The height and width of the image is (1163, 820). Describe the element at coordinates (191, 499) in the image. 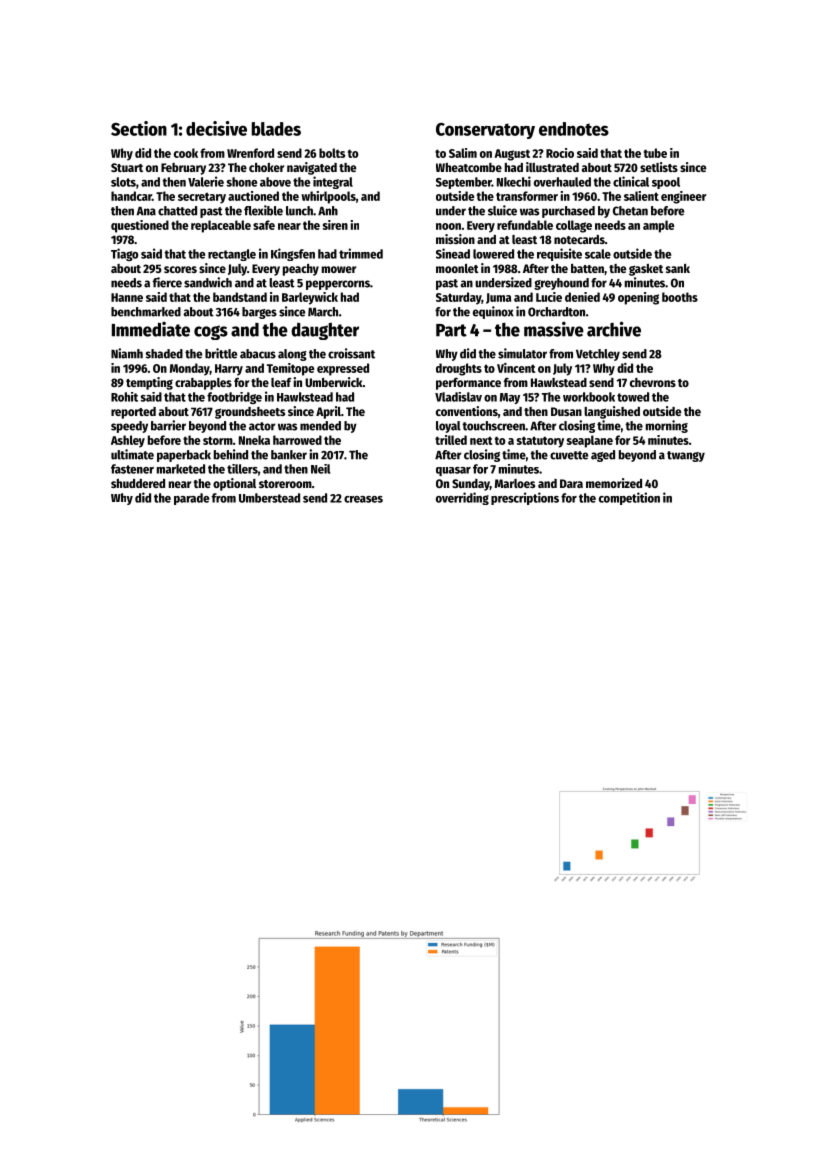

I see `parade` at that location.
